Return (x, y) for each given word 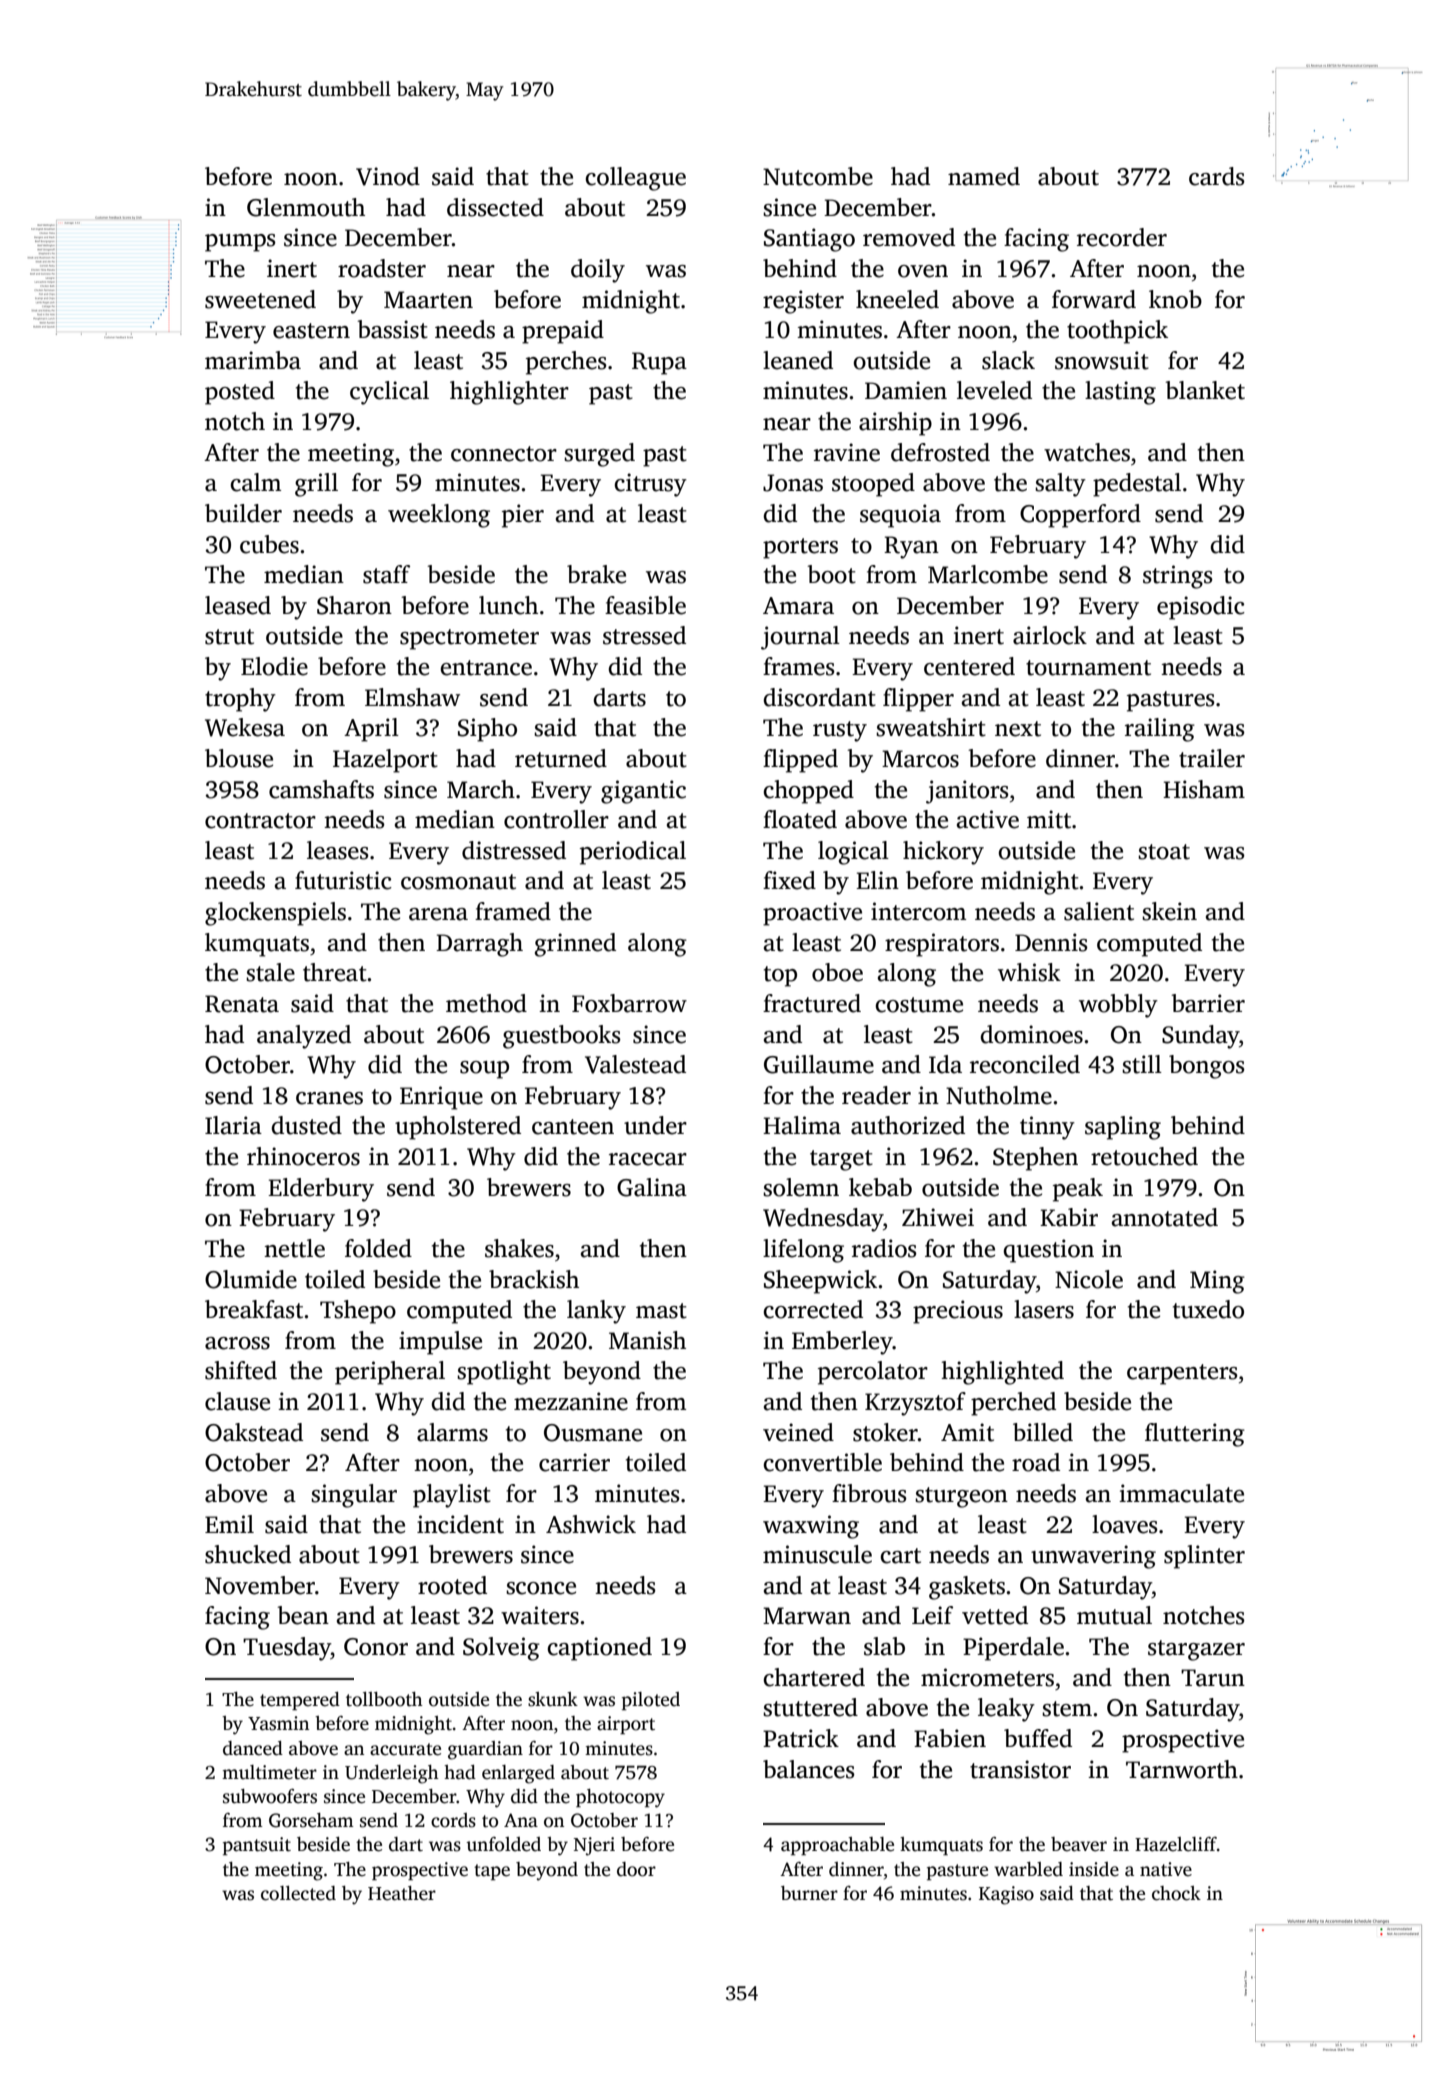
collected (298, 1893)
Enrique (441, 1098)
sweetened (260, 299)
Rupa (659, 363)
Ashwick (591, 1524)
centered (969, 666)
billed (1043, 1432)
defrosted (940, 452)
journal (800, 638)
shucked (248, 1554)
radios (884, 1248)
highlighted (1002, 1373)
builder (243, 513)
